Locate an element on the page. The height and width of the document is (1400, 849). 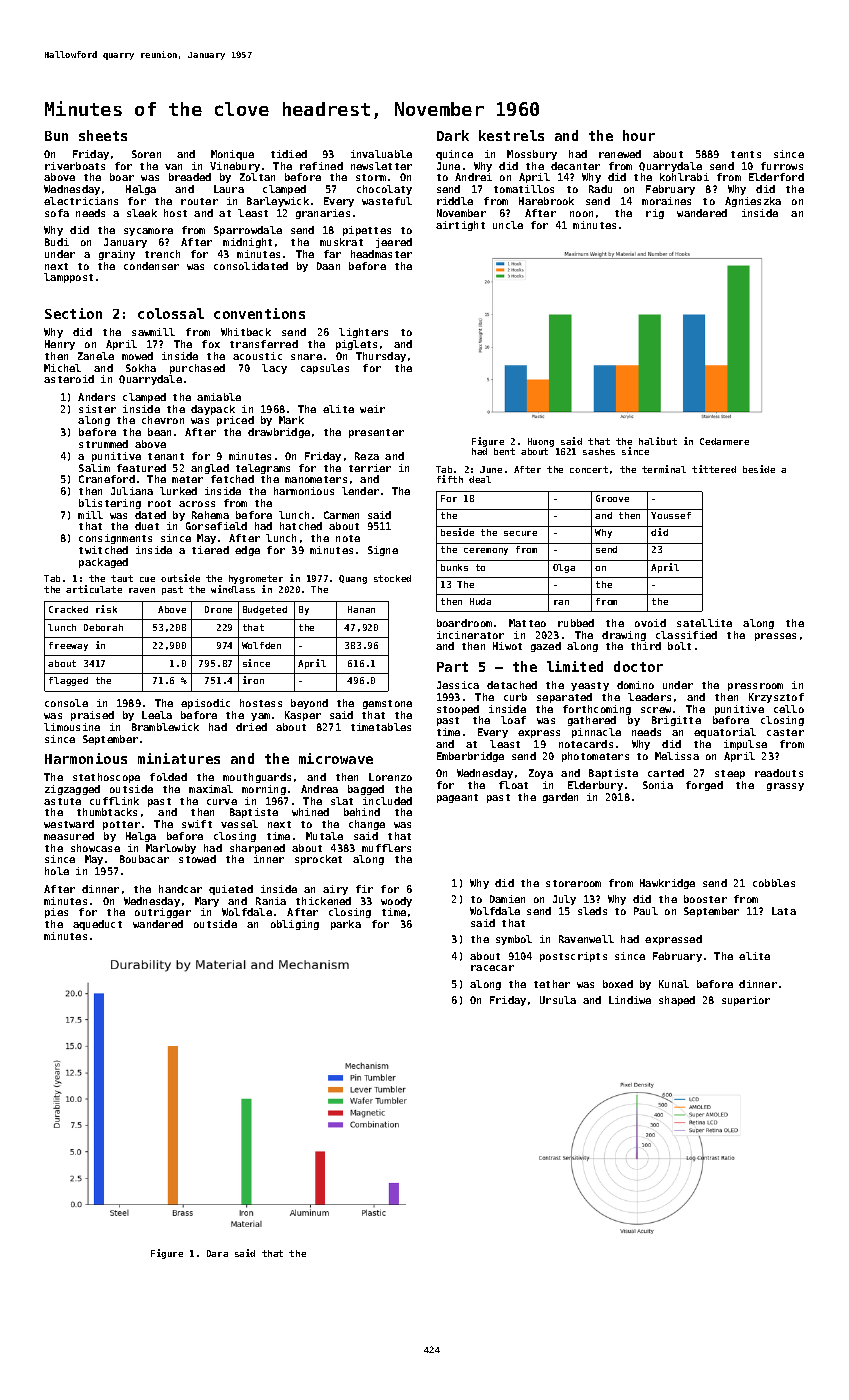
Huong is located at coordinates (541, 442).
